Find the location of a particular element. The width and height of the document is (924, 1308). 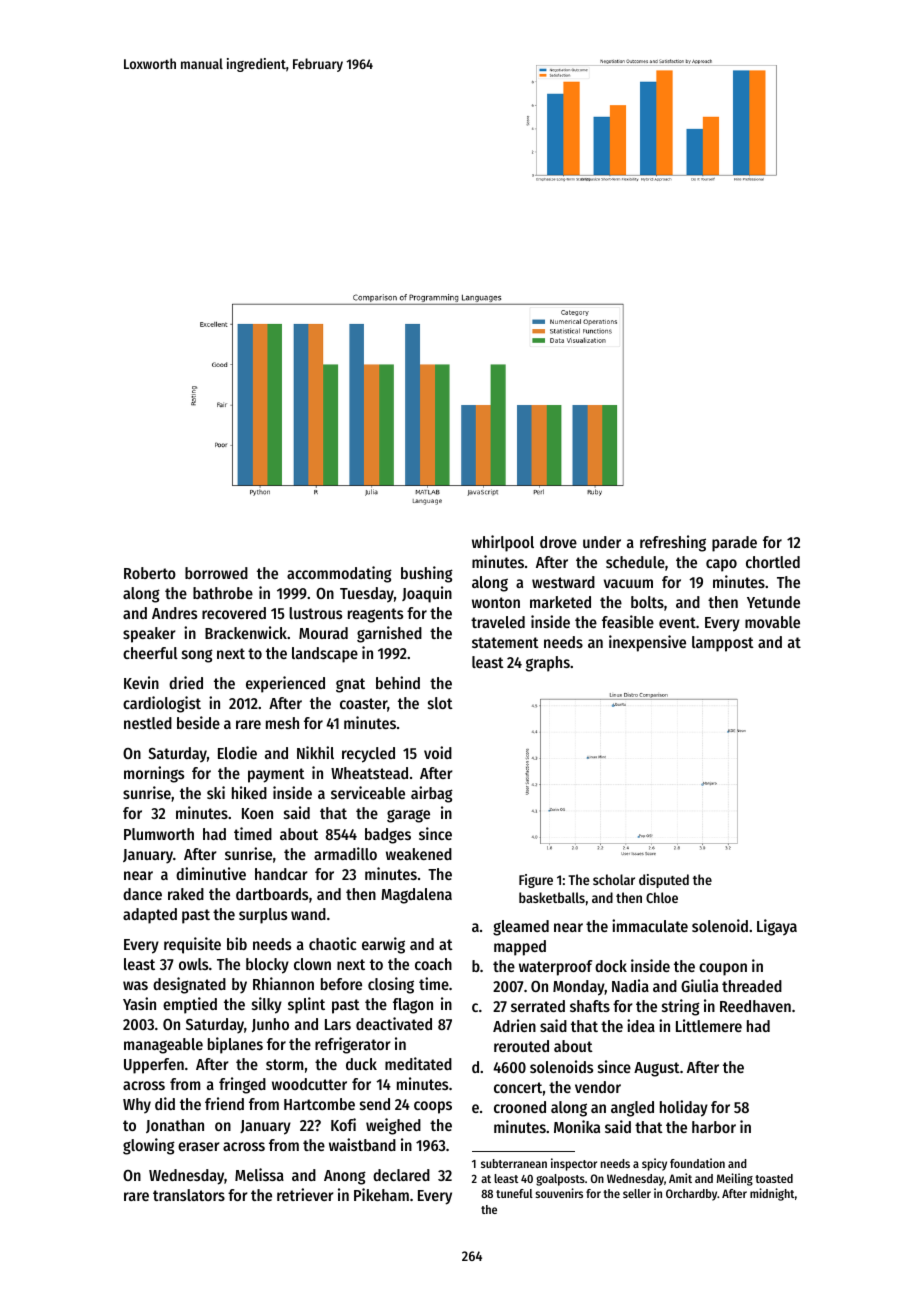

Yetunde is located at coordinates (773, 602).
